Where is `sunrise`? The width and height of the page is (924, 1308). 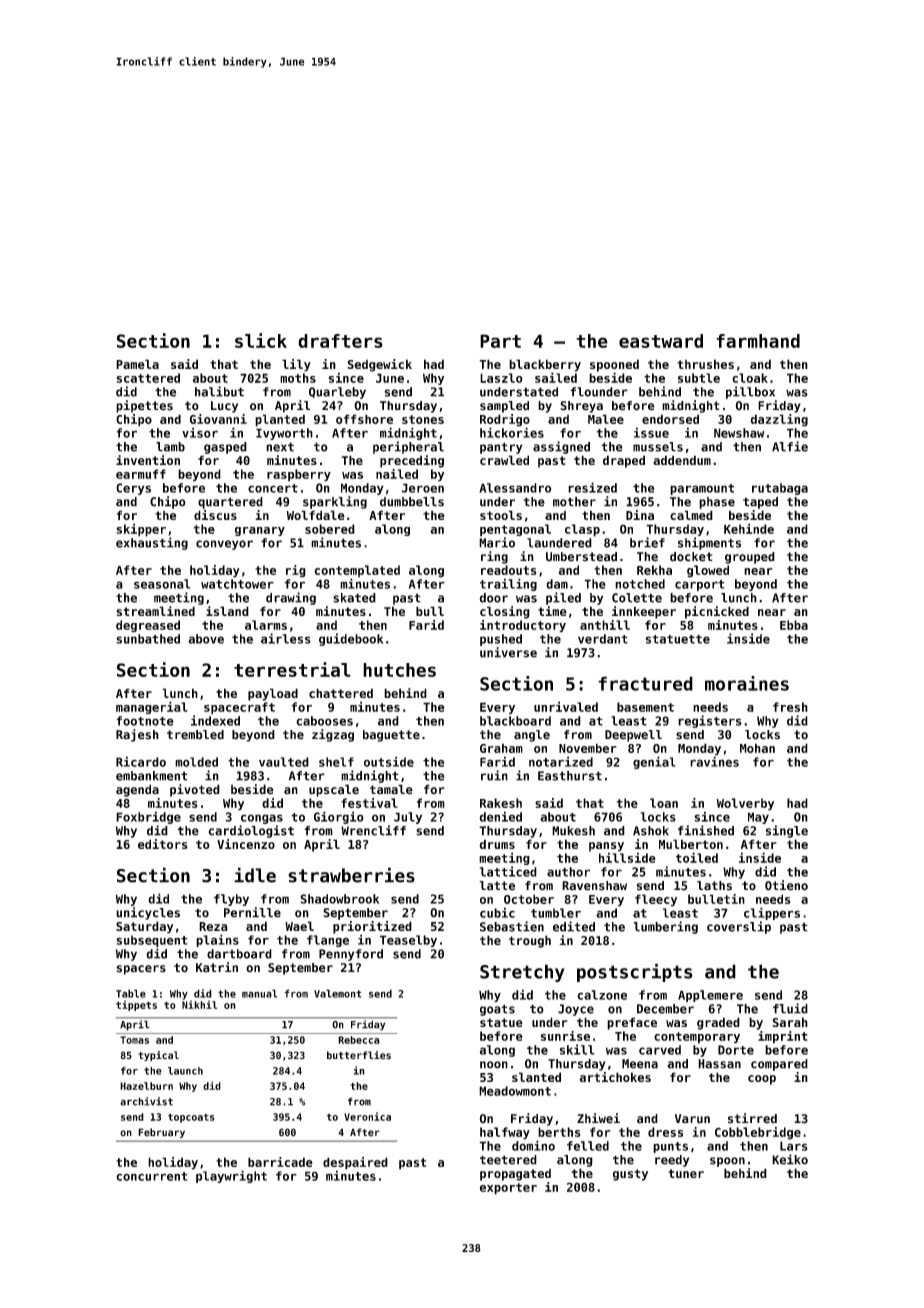
sunrise is located at coordinates (565, 1036).
